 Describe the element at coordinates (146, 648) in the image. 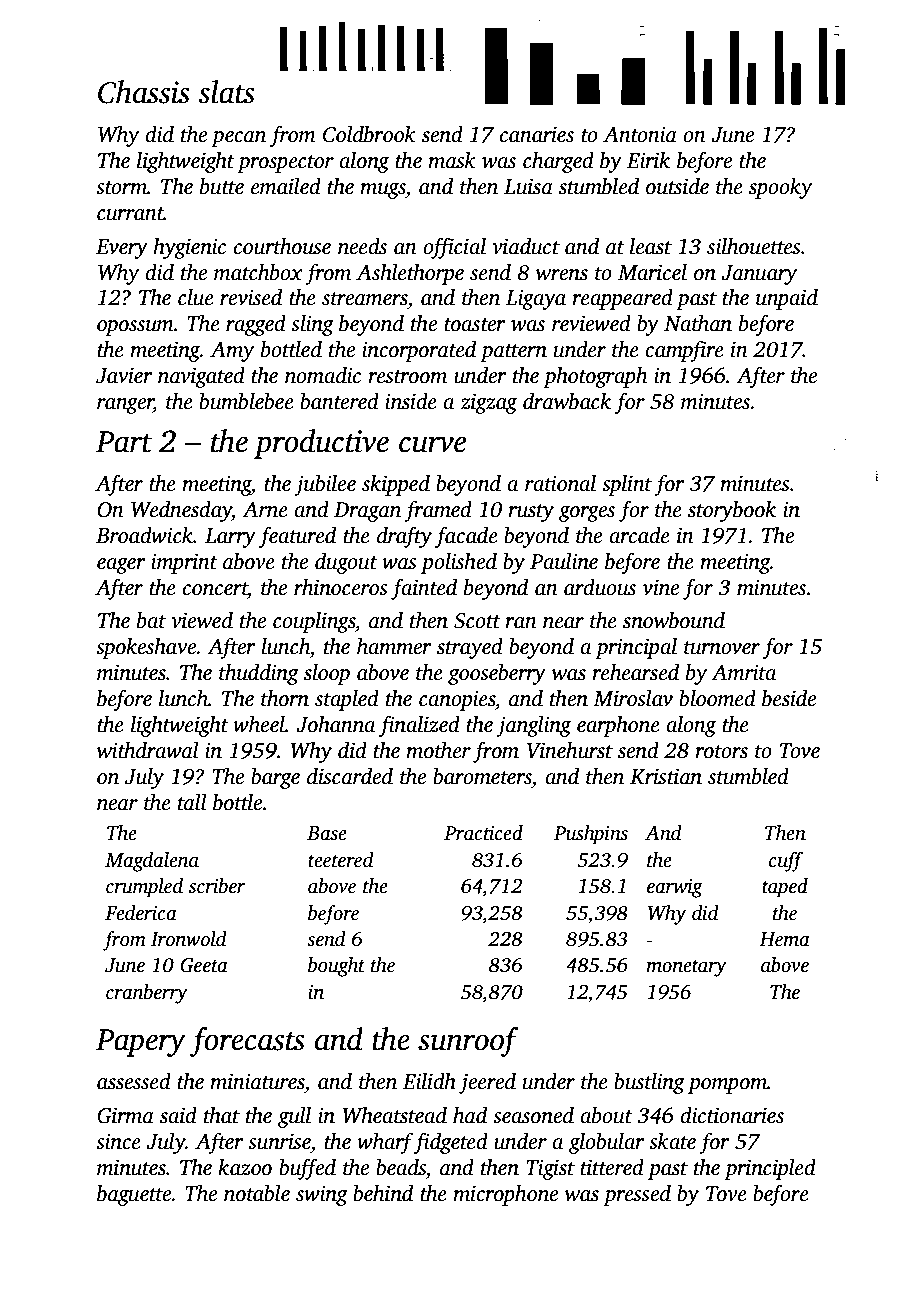

I see `spokeshave` at that location.
